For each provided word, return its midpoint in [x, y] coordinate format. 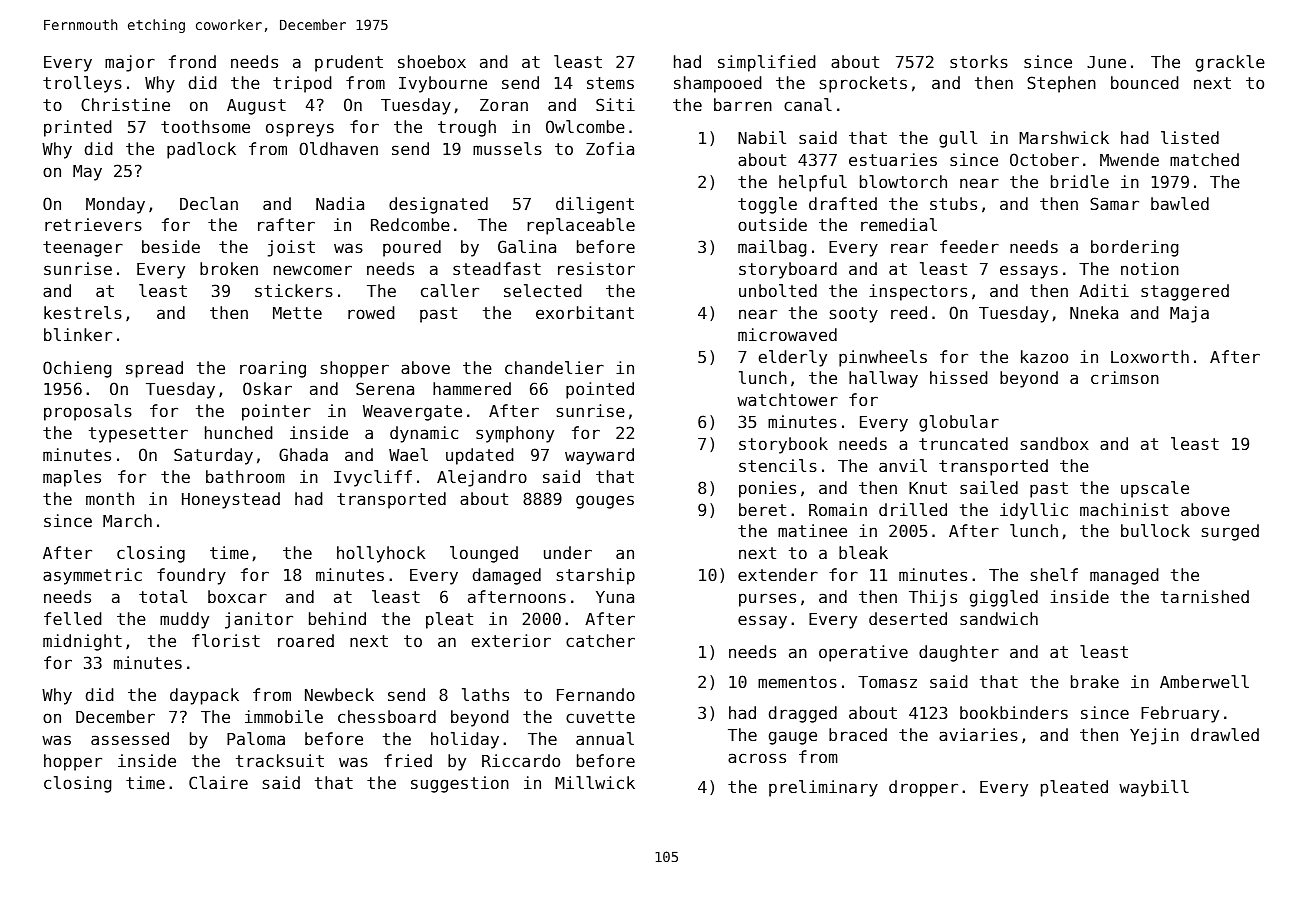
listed [1190, 137]
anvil [903, 465]
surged [1230, 532]
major [130, 63]
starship [596, 576]
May [87, 173]
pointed [600, 390]
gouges [605, 502]
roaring [273, 369]
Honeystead [231, 500]
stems [610, 83]
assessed [130, 738]
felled [73, 618]
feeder [969, 246]
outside [772, 224]
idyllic [1034, 511]
